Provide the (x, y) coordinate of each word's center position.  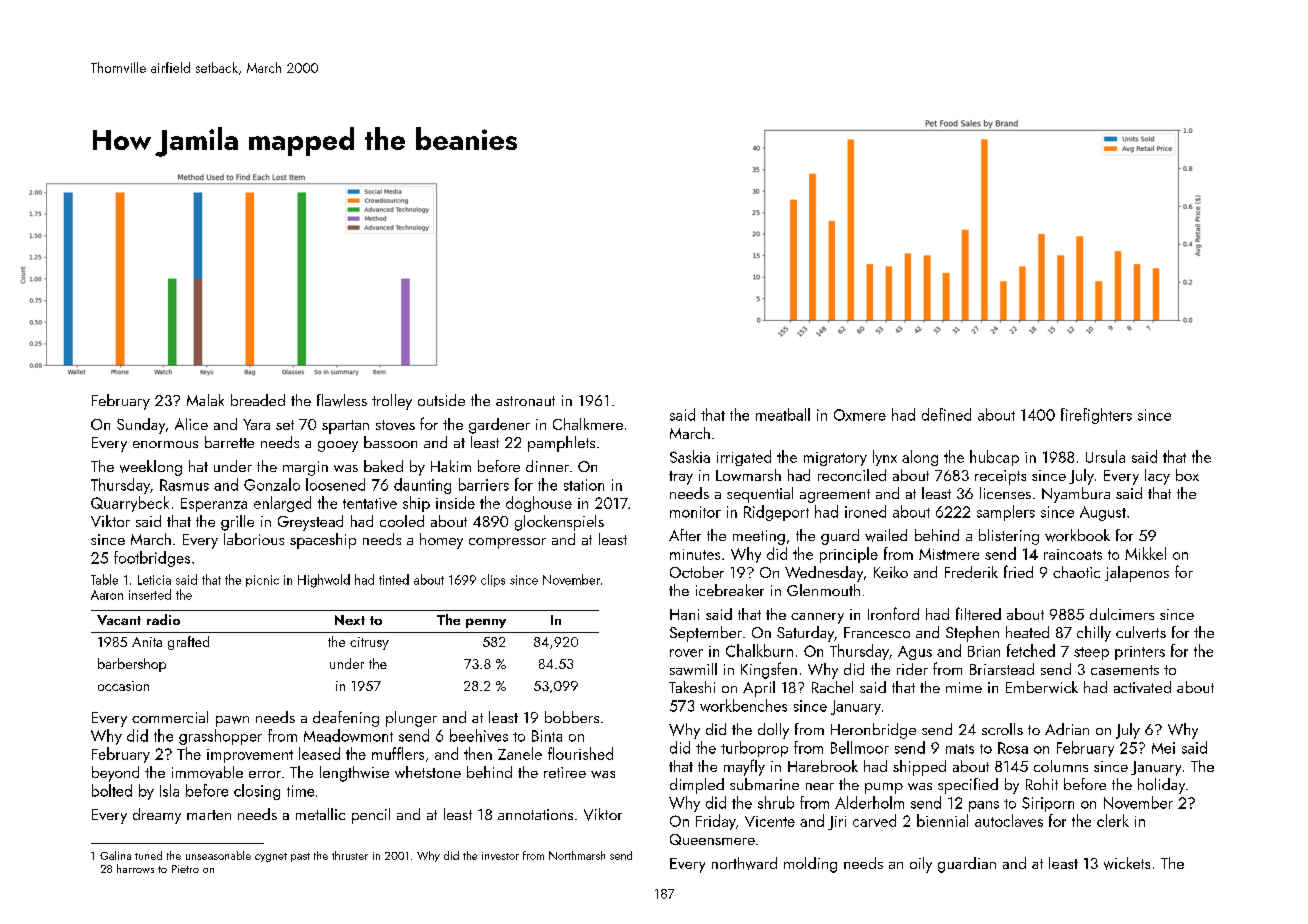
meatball (783, 414)
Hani (684, 614)
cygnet (271, 857)
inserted (150, 594)
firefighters (1096, 416)
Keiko (891, 572)
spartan (345, 427)
